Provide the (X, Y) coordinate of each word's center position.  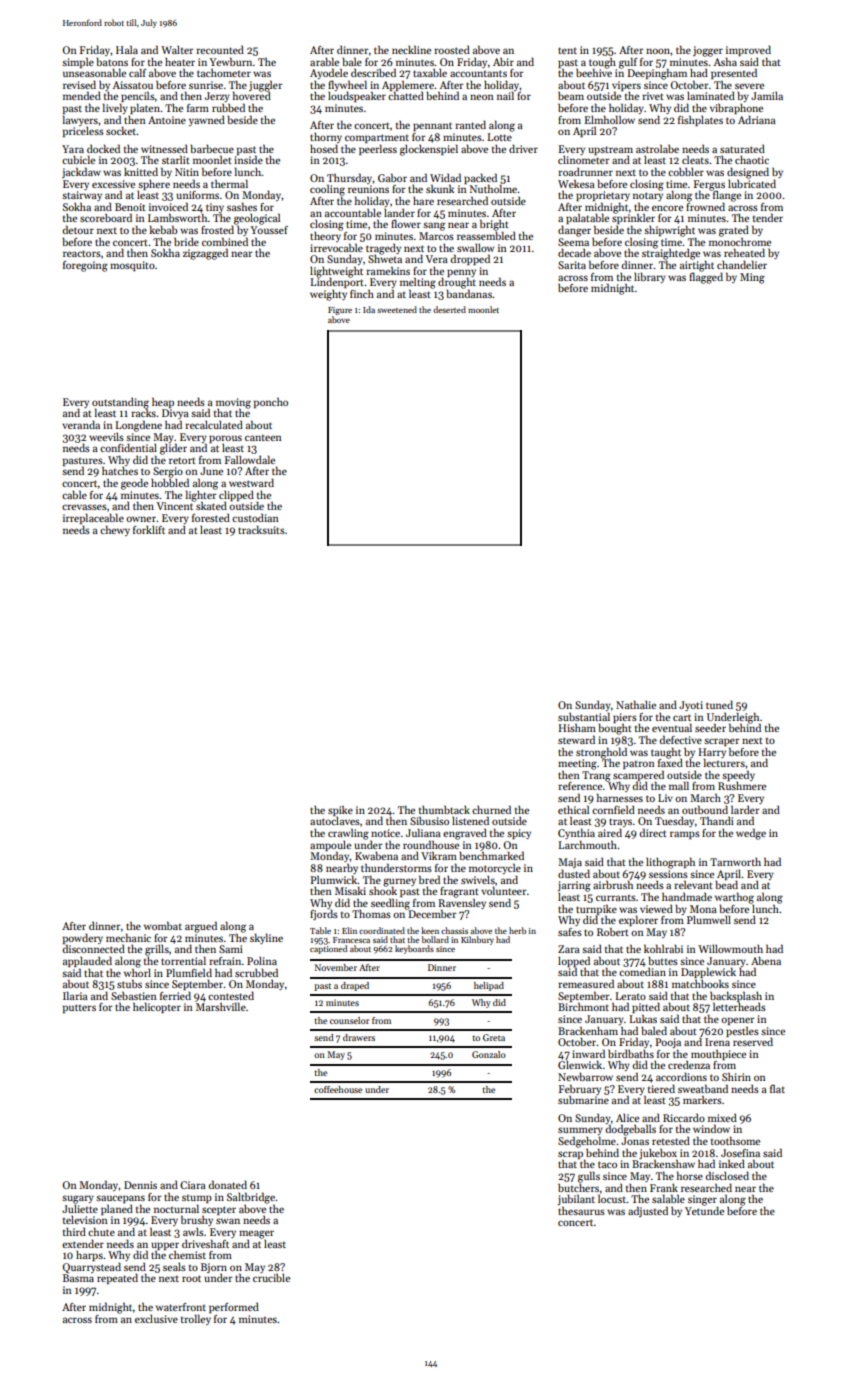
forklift (149, 530)
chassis (454, 930)
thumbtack (444, 810)
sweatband (703, 1088)
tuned (719, 704)
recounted (220, 49)
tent (567, 50)
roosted (452, 49)
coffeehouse (338, 1089)
